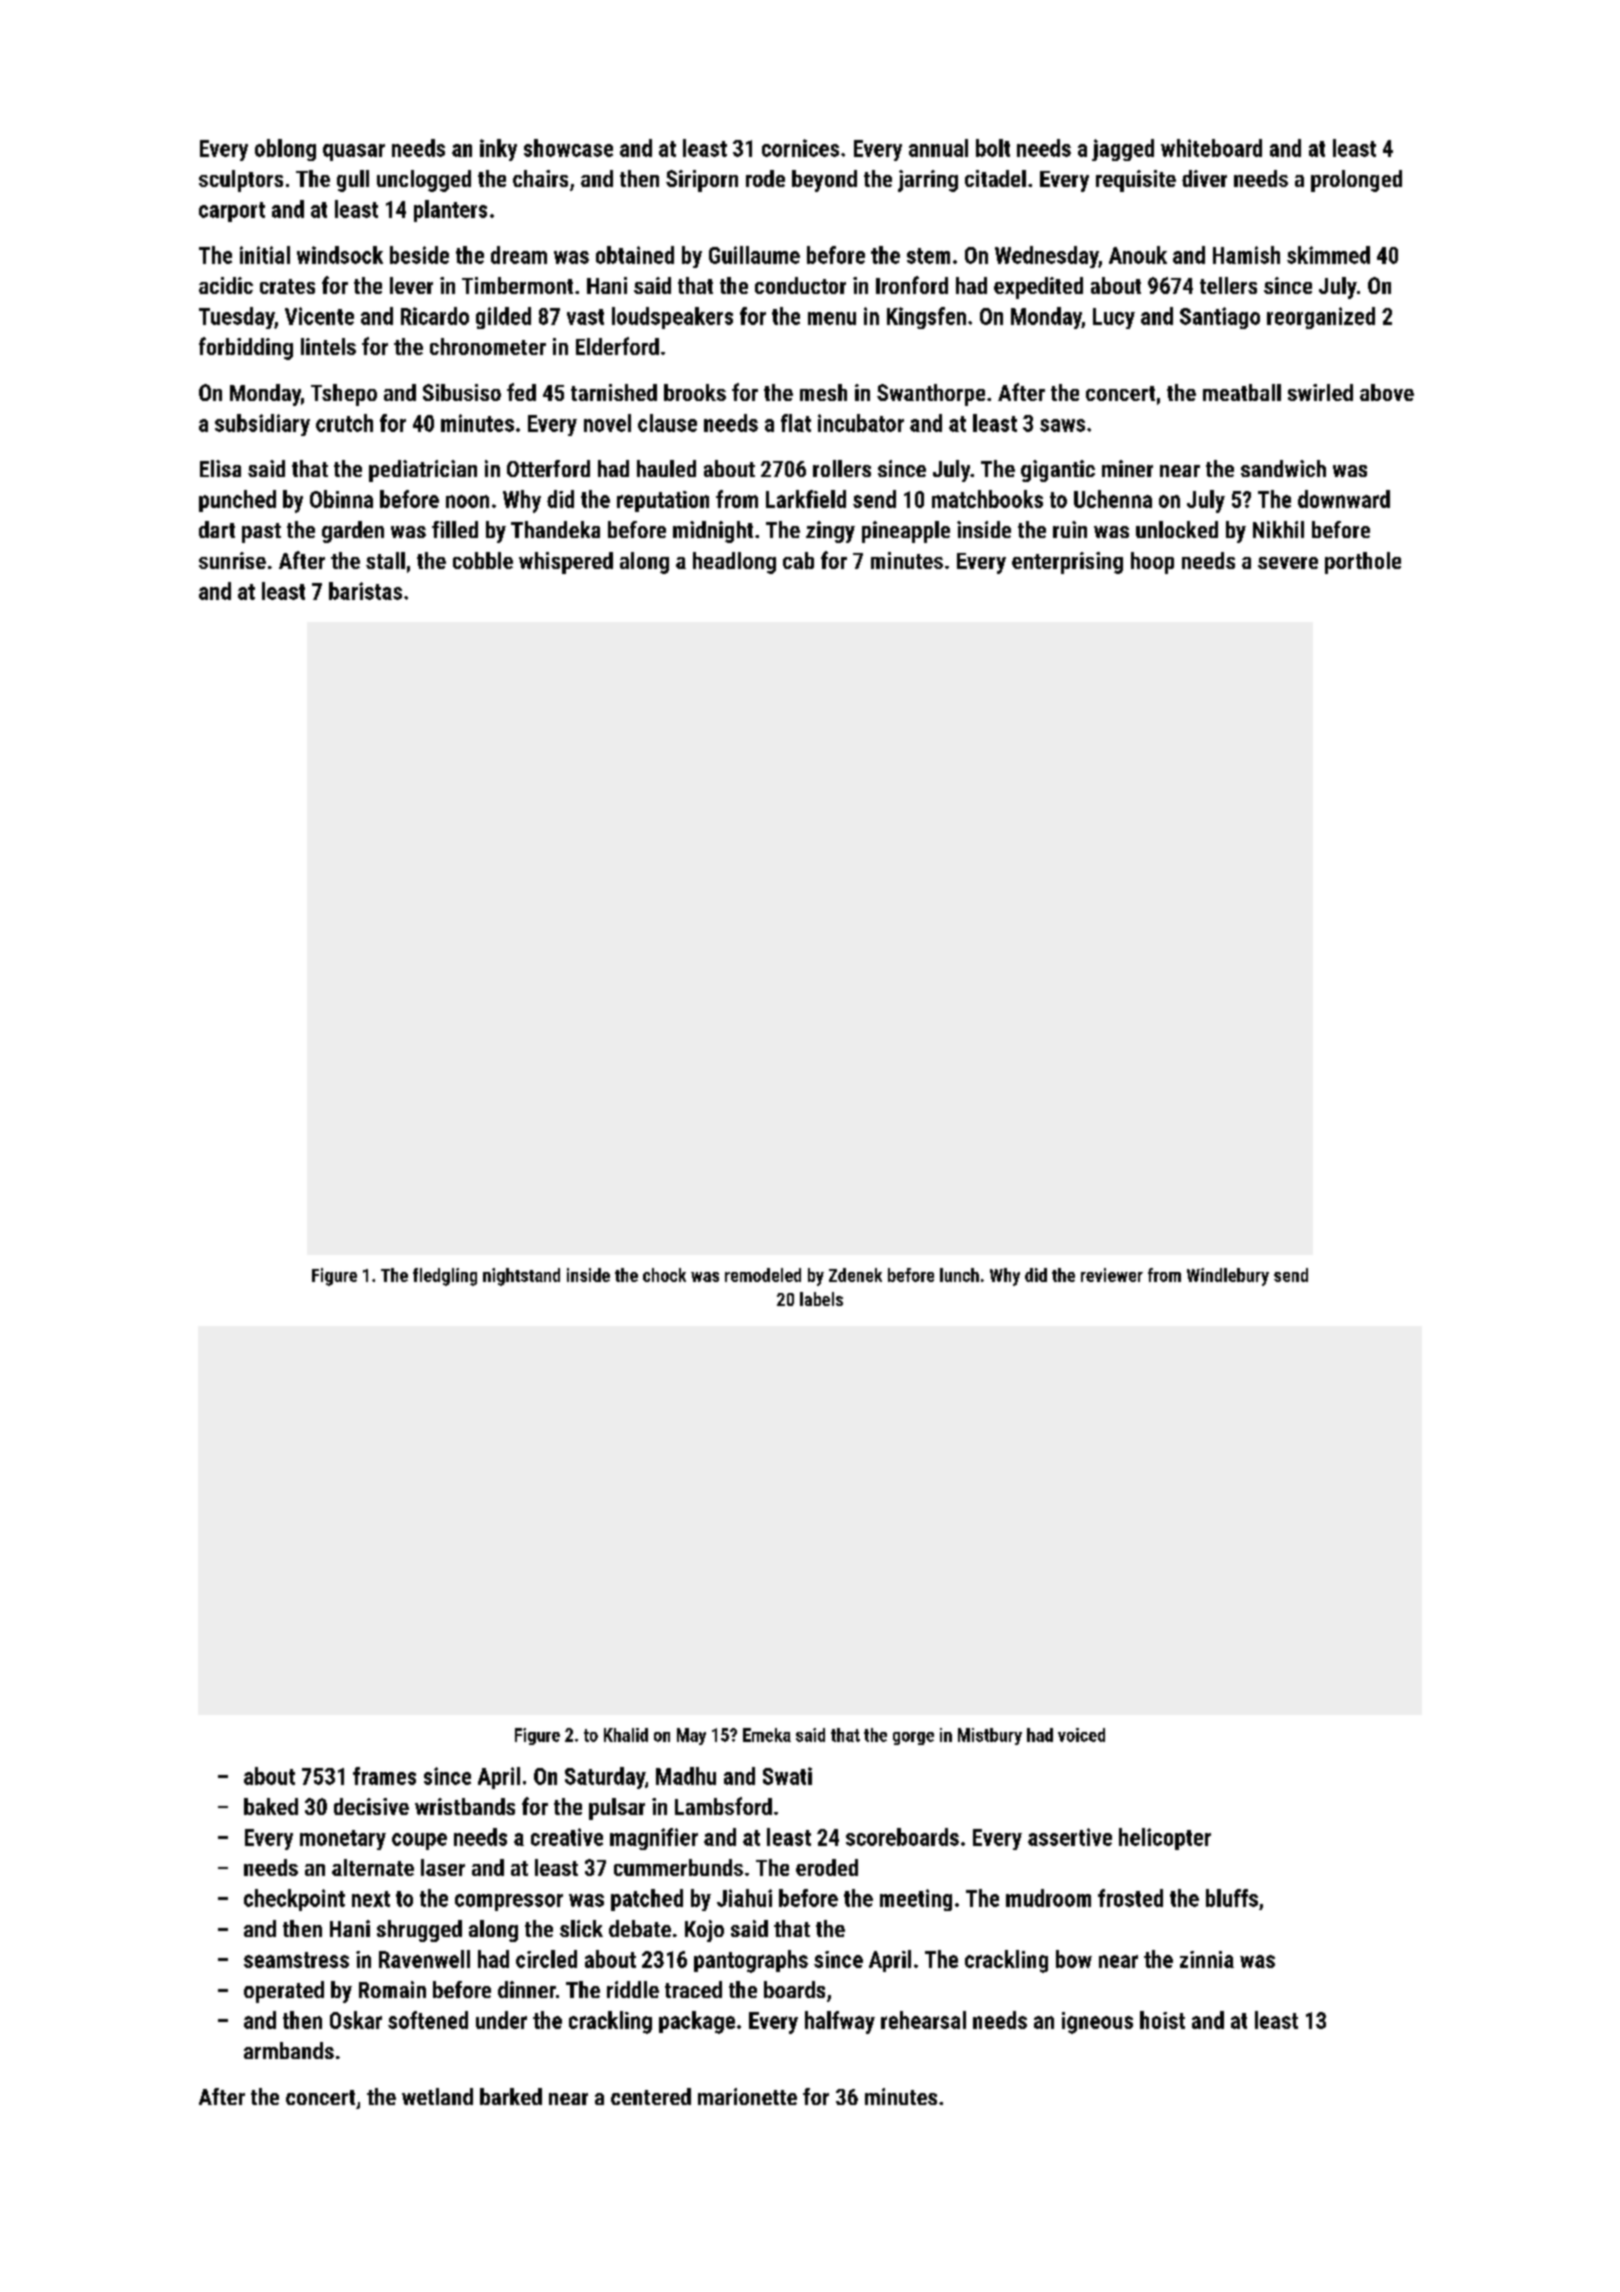 The height and width of the screenshot is (2292, 1620). I want to click on cab, so click(798, 560).
